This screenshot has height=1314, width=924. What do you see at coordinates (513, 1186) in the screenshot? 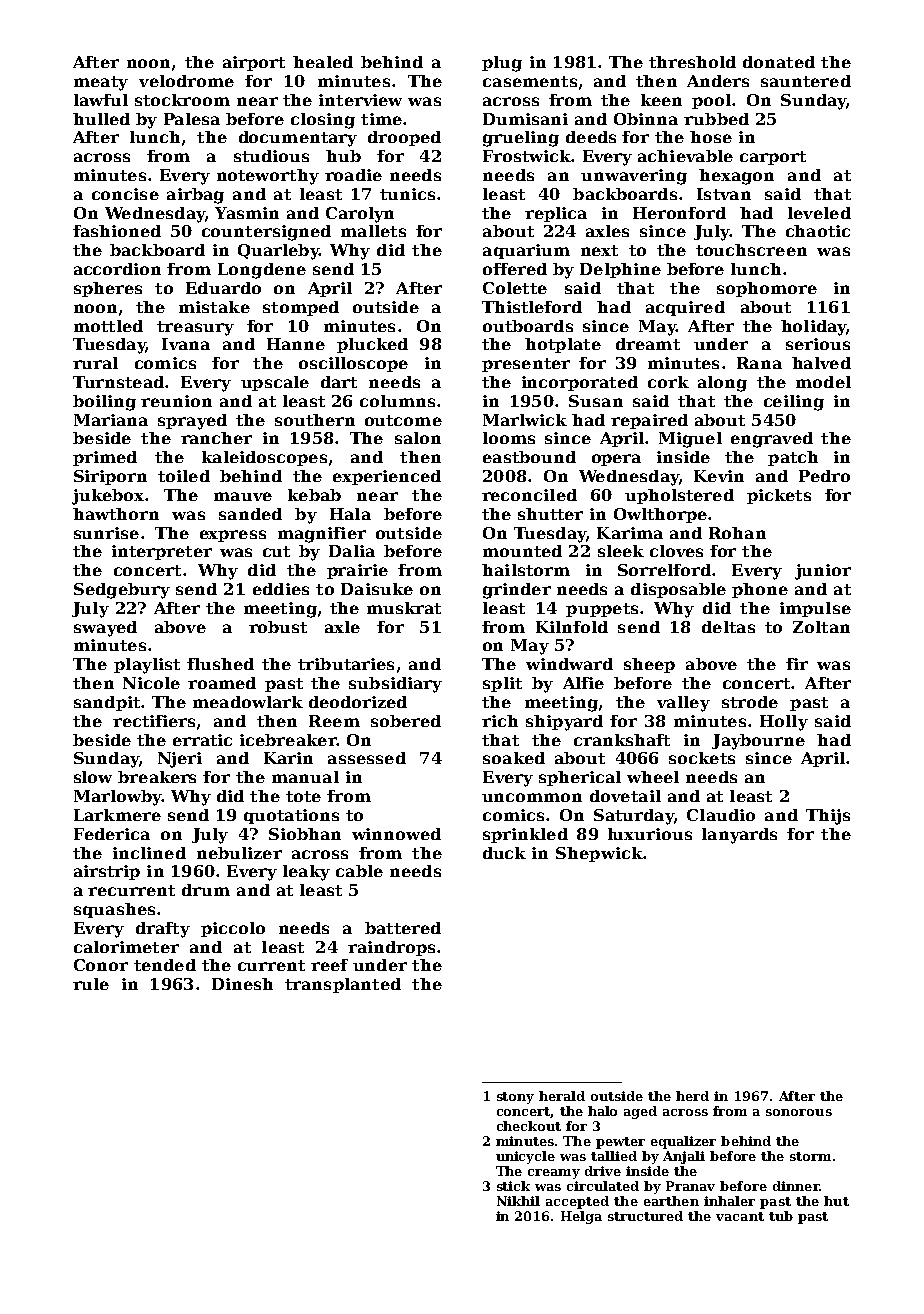
I see `stick` at bounding box center [513, 1186].
